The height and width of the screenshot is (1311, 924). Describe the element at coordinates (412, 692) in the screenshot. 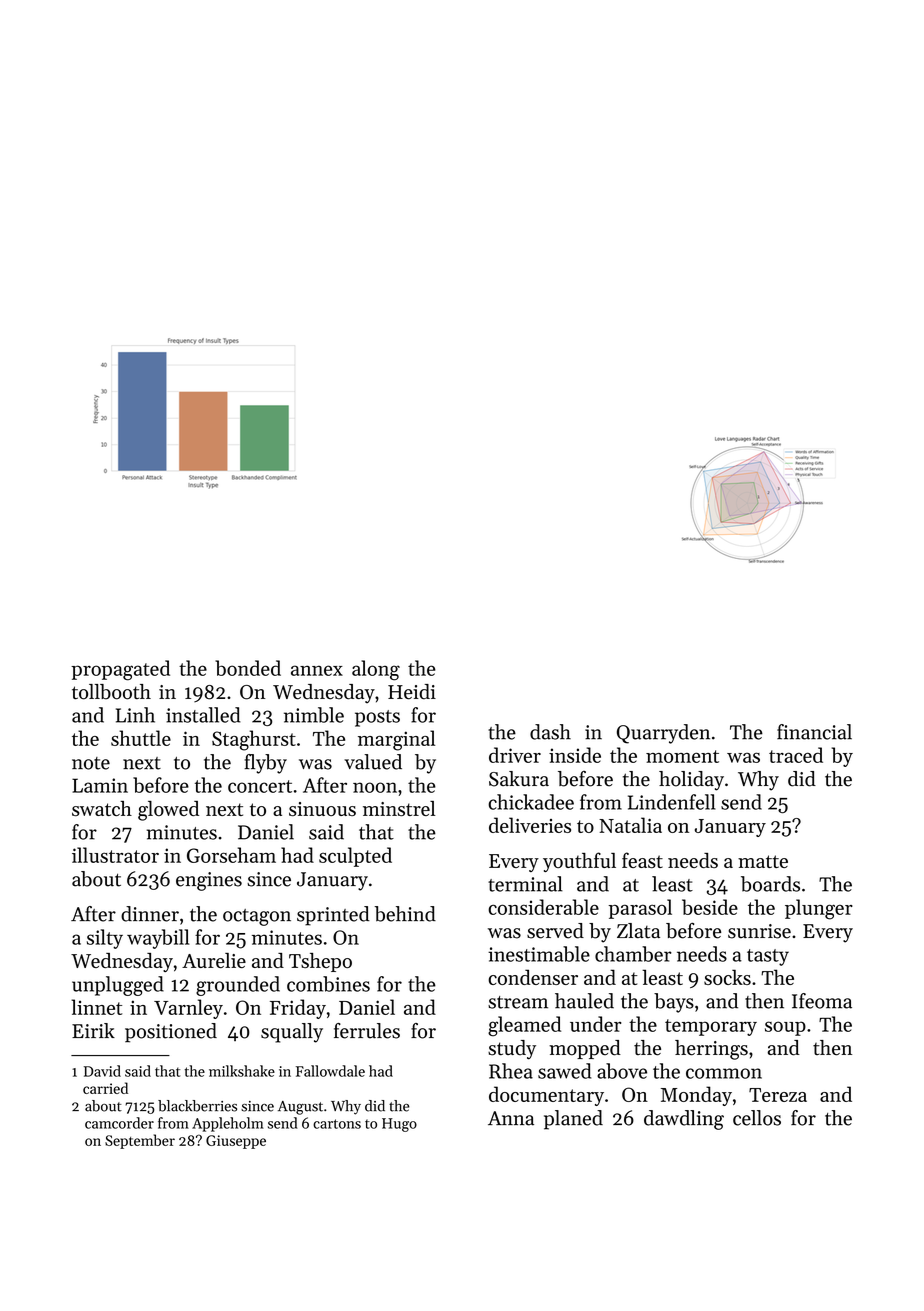

I see `Heidi` at that location.
